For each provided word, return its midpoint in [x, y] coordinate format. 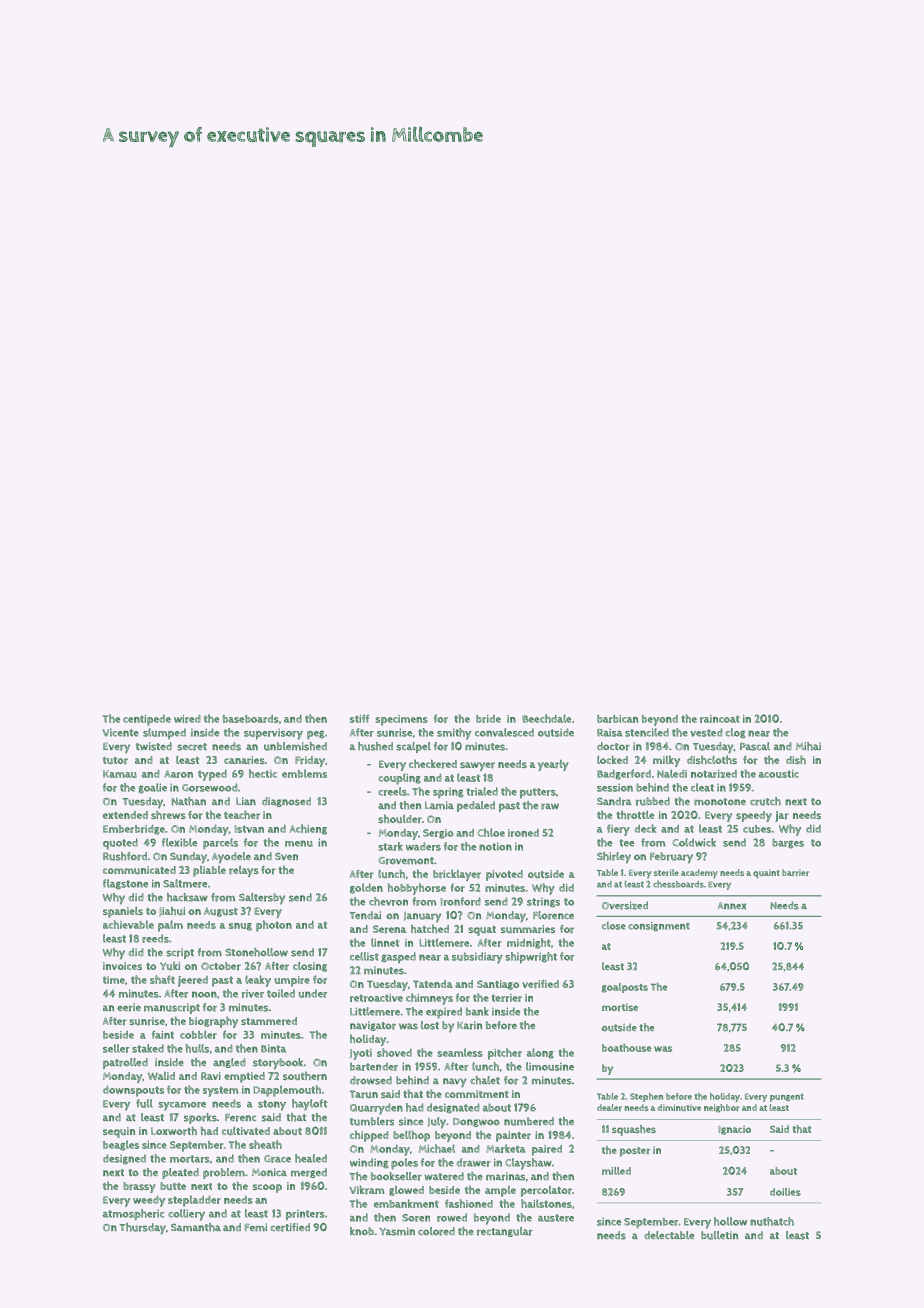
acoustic [779, 774]
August [221, 912]
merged [309, 1173]
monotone [720, 802]
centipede [147, 720]
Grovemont [406, 861]
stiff [359, 718]
